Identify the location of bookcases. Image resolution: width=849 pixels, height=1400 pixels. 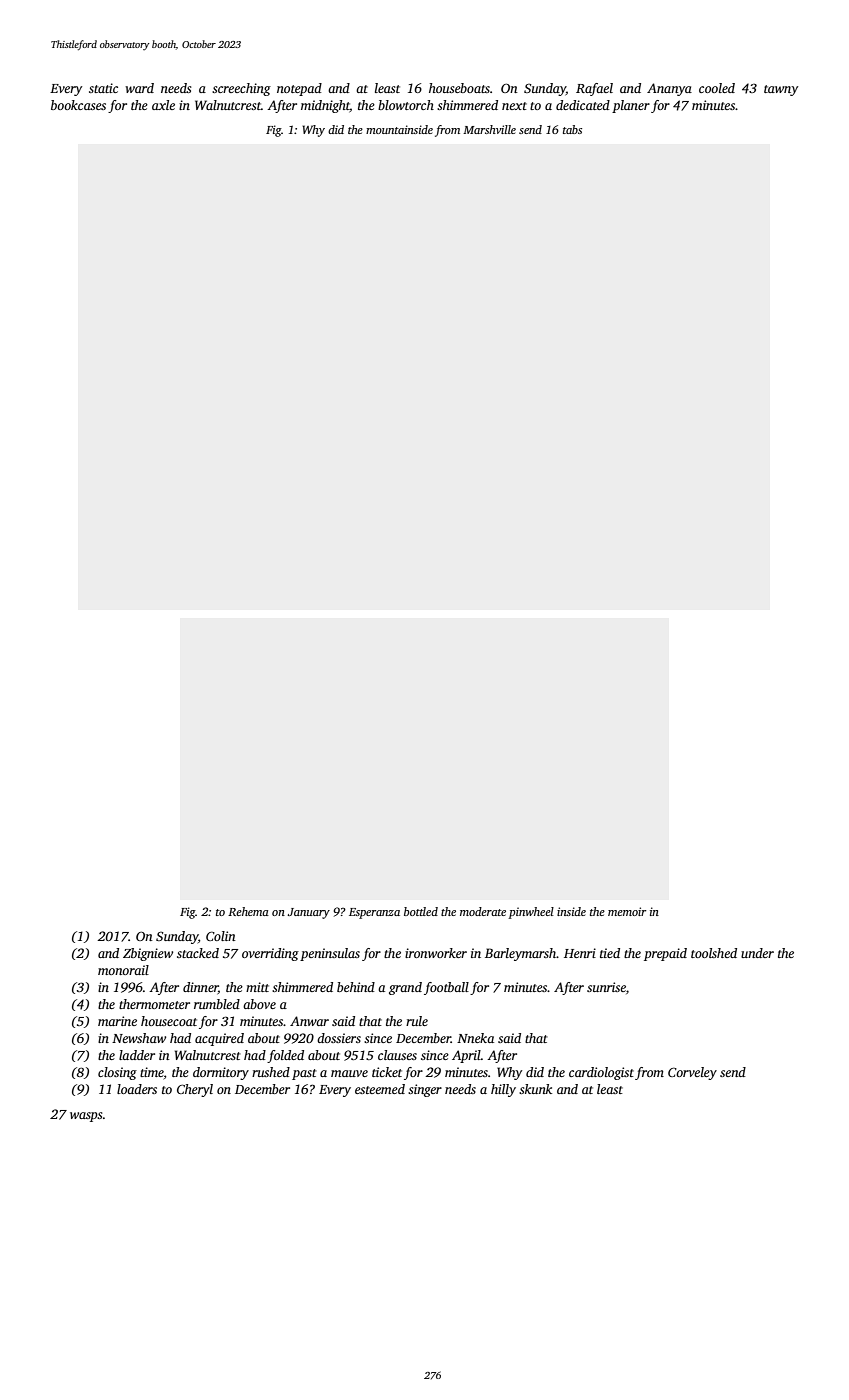
(78, 105).
